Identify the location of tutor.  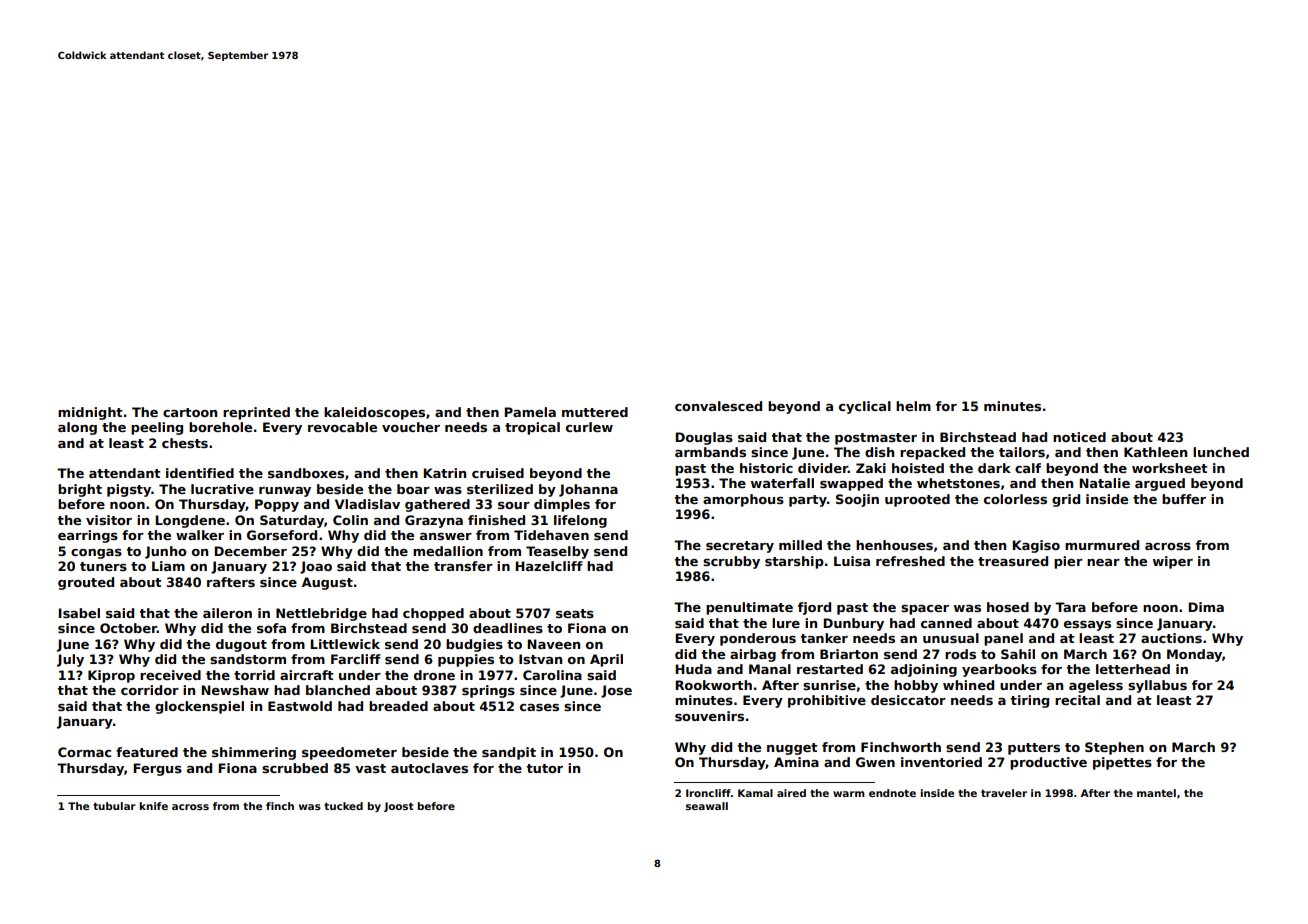
(544, 768).
